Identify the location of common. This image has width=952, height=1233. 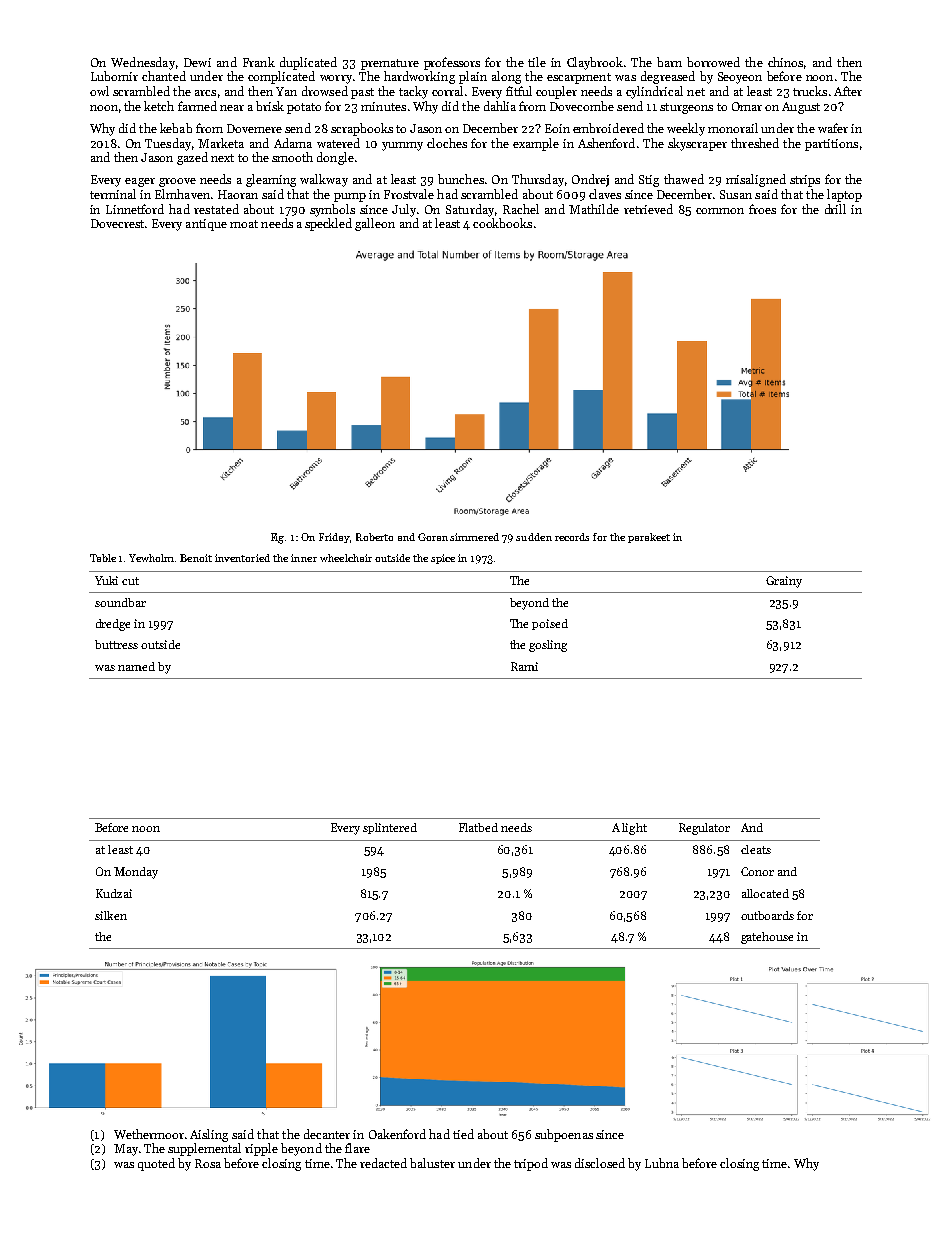
(720, 211).
